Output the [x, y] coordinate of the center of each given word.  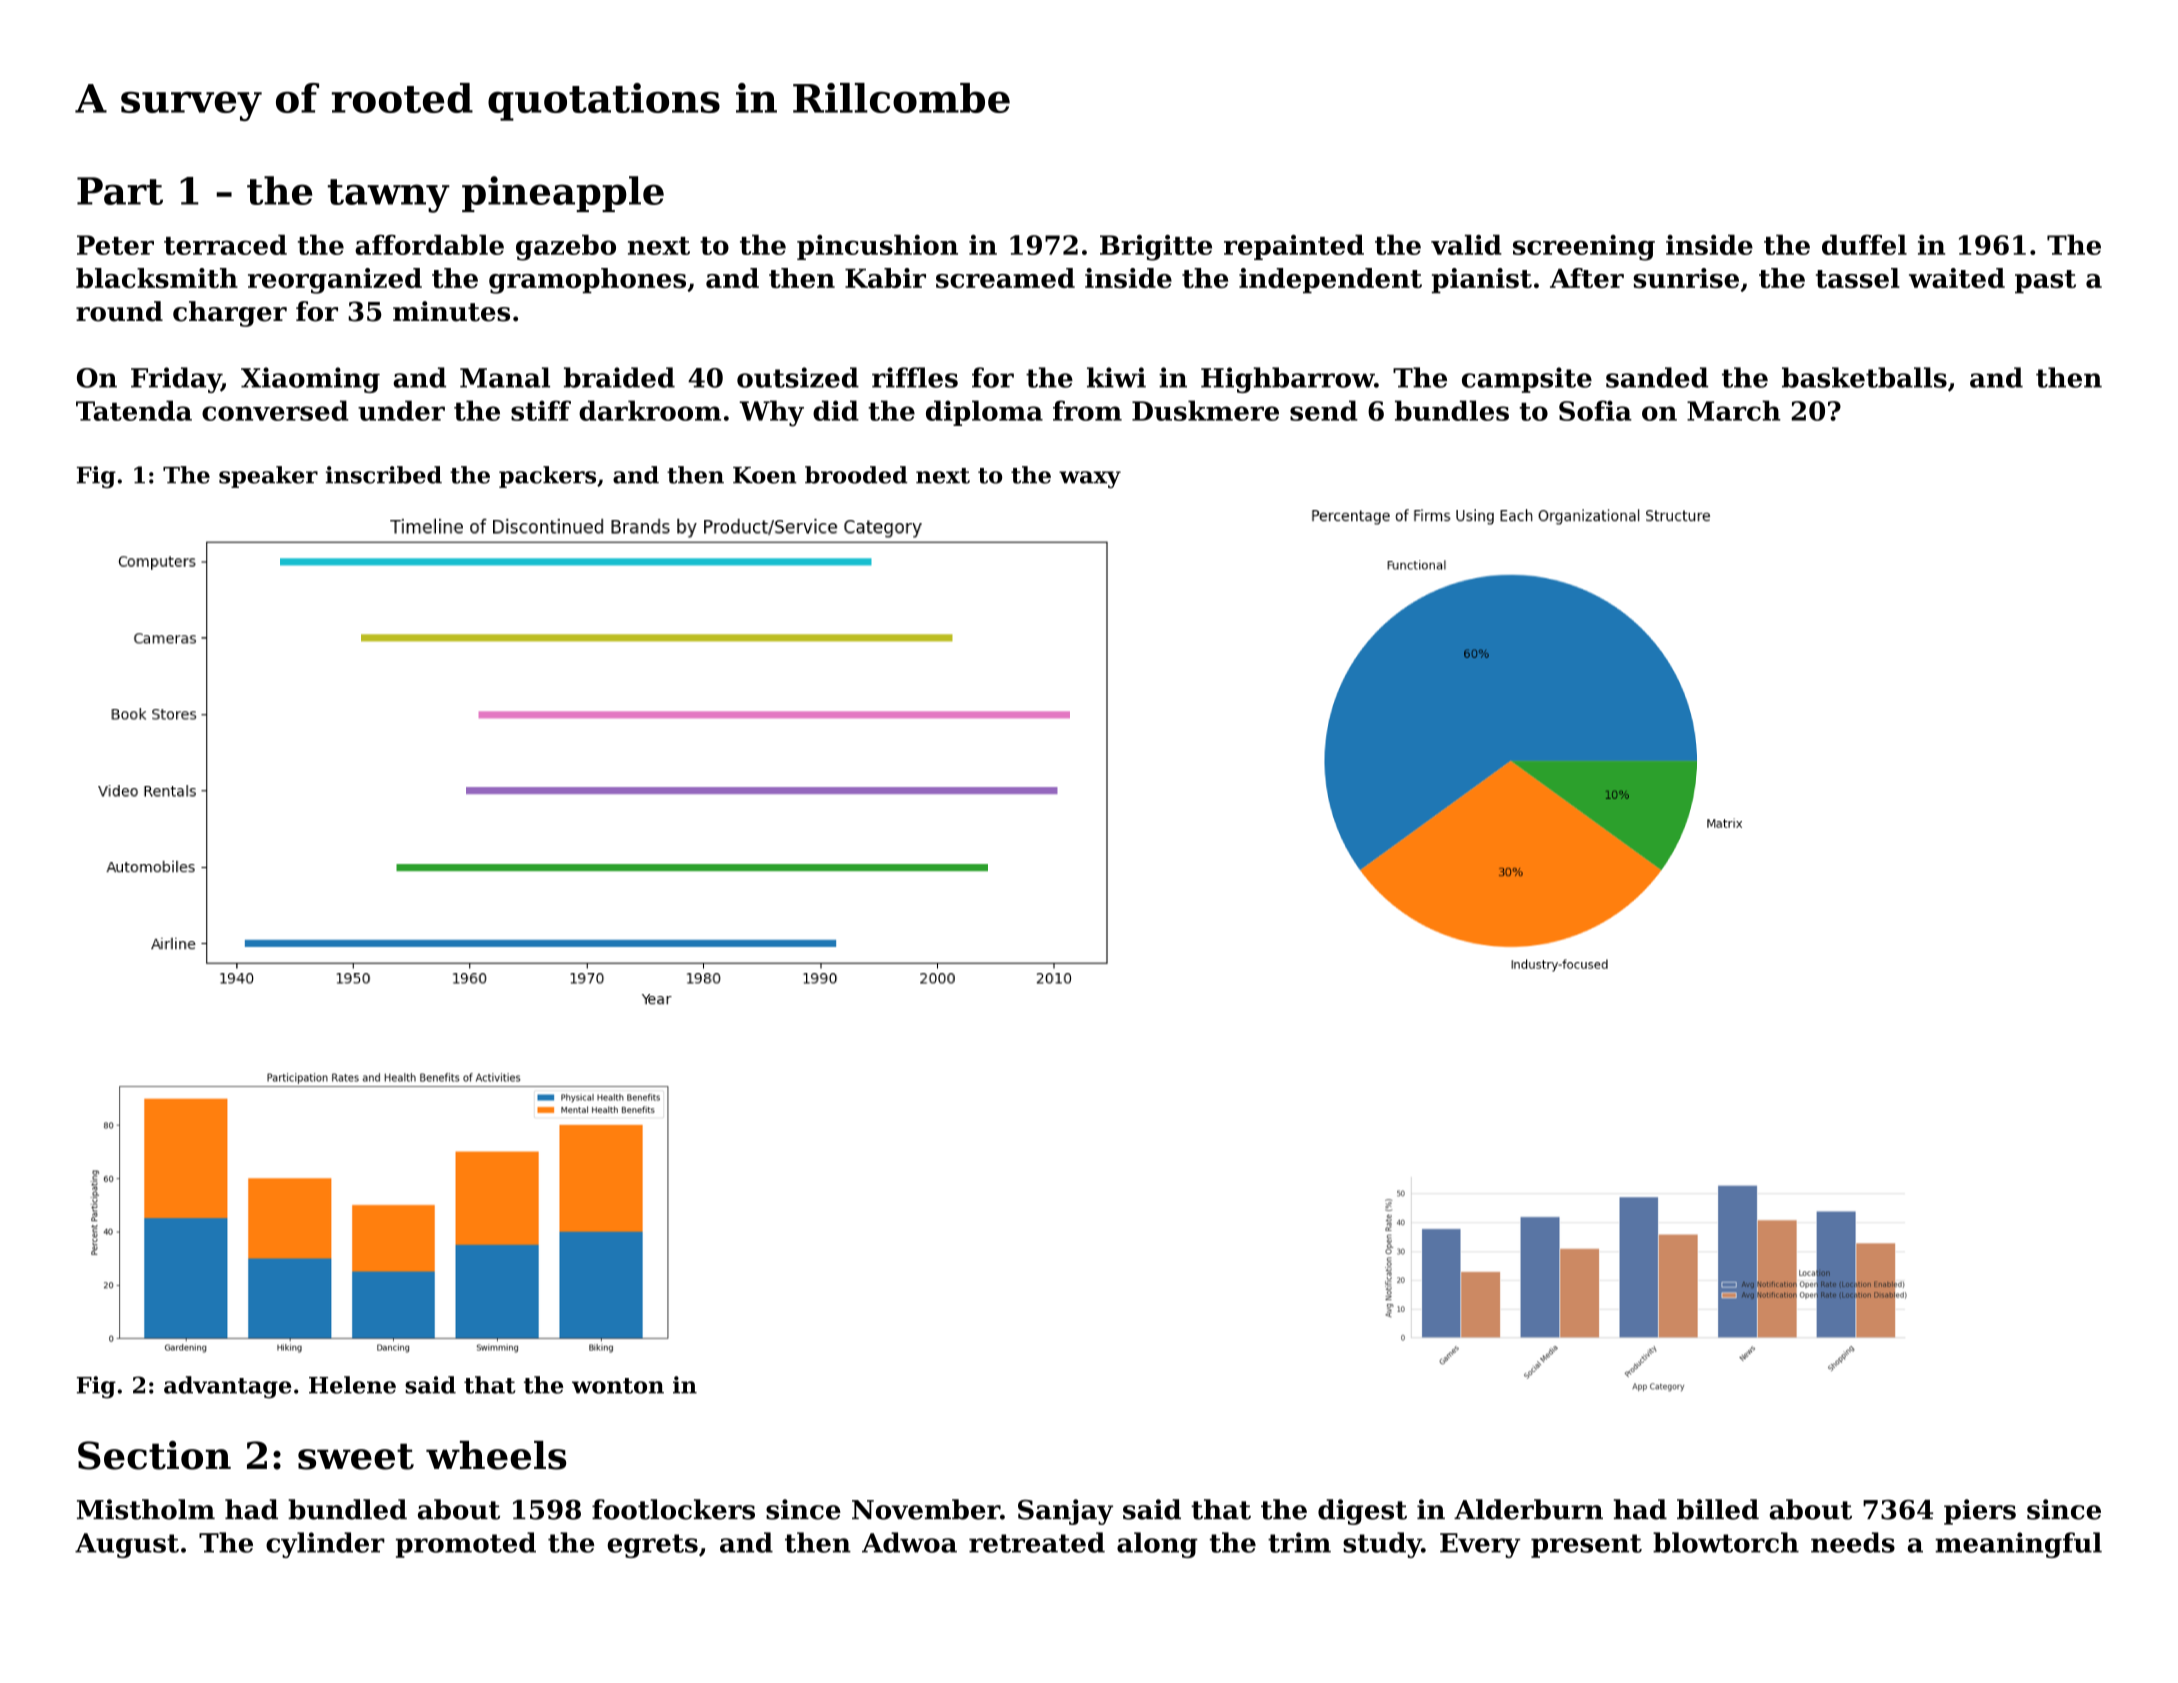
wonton [618, 1386]
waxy [1090, 479]
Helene [352, 1385]
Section [154, 1455]
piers [1980, 1512]
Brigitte [1156, 248]
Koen [765, 475]
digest [1362, 1512]
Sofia [1595, 410]
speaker [268, 477]
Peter [115, 245]
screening [1584, 248]
